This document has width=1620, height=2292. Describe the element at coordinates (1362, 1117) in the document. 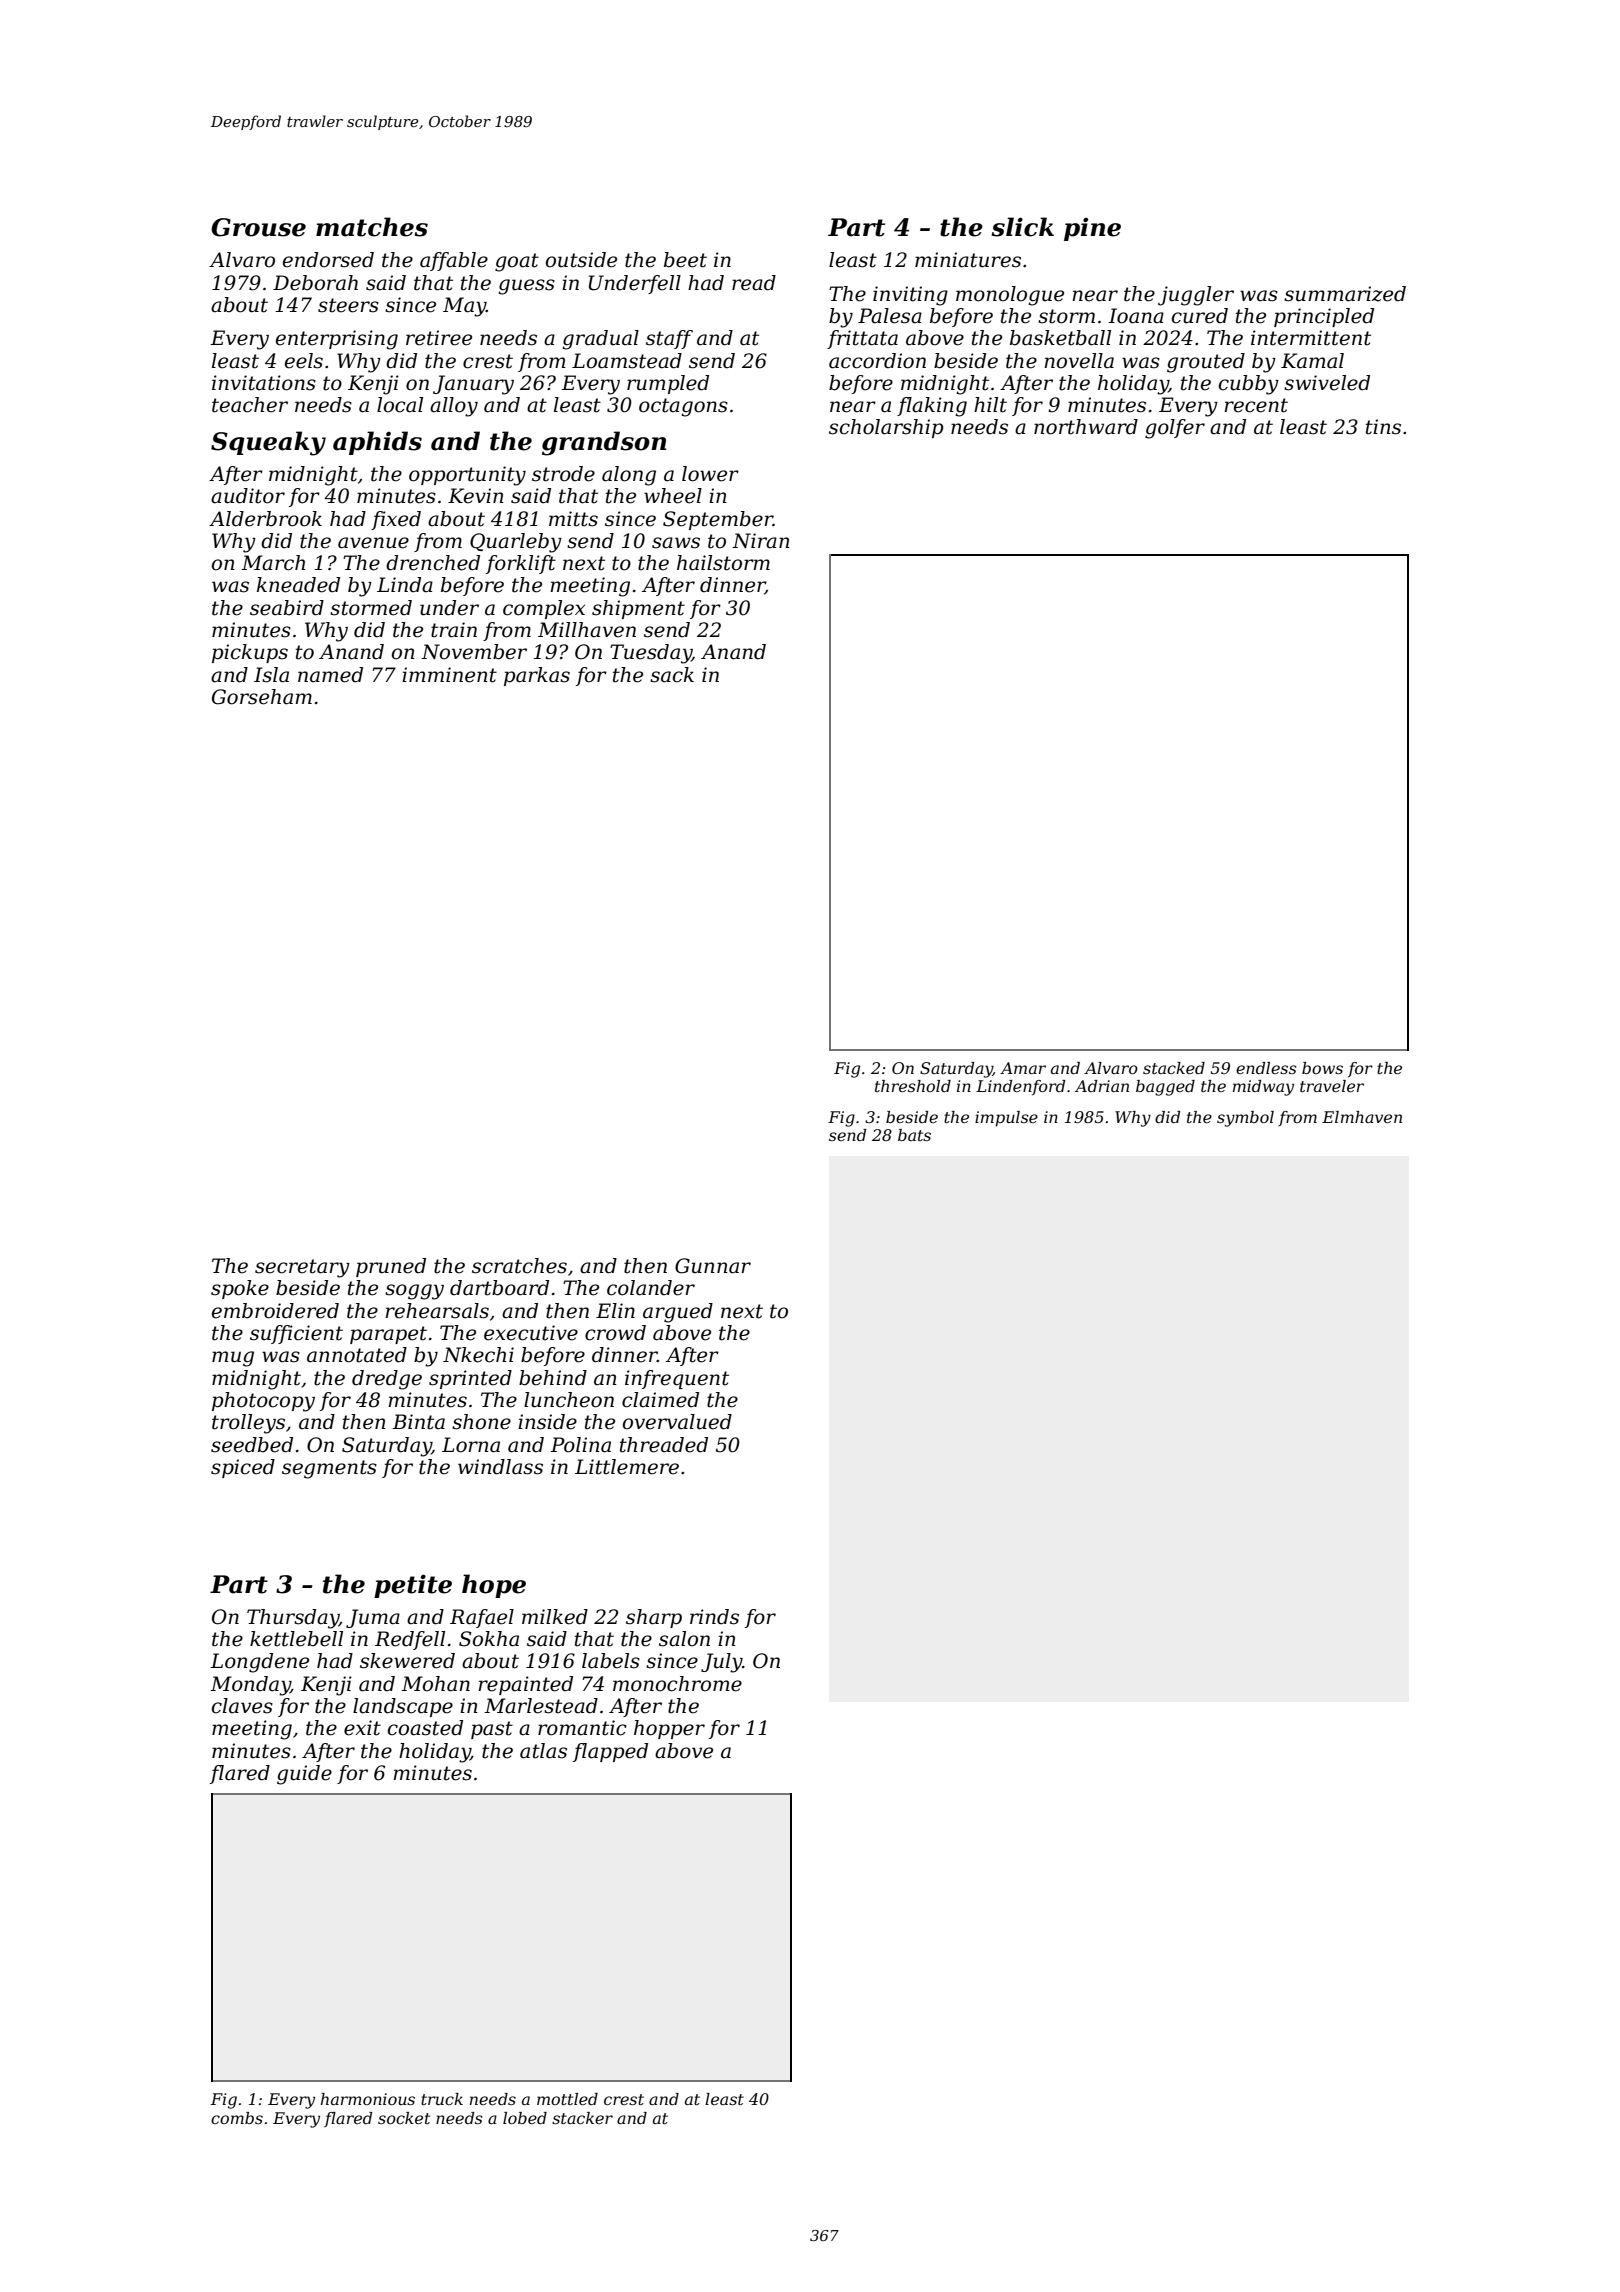

I see `Elmhaven` at that location.
